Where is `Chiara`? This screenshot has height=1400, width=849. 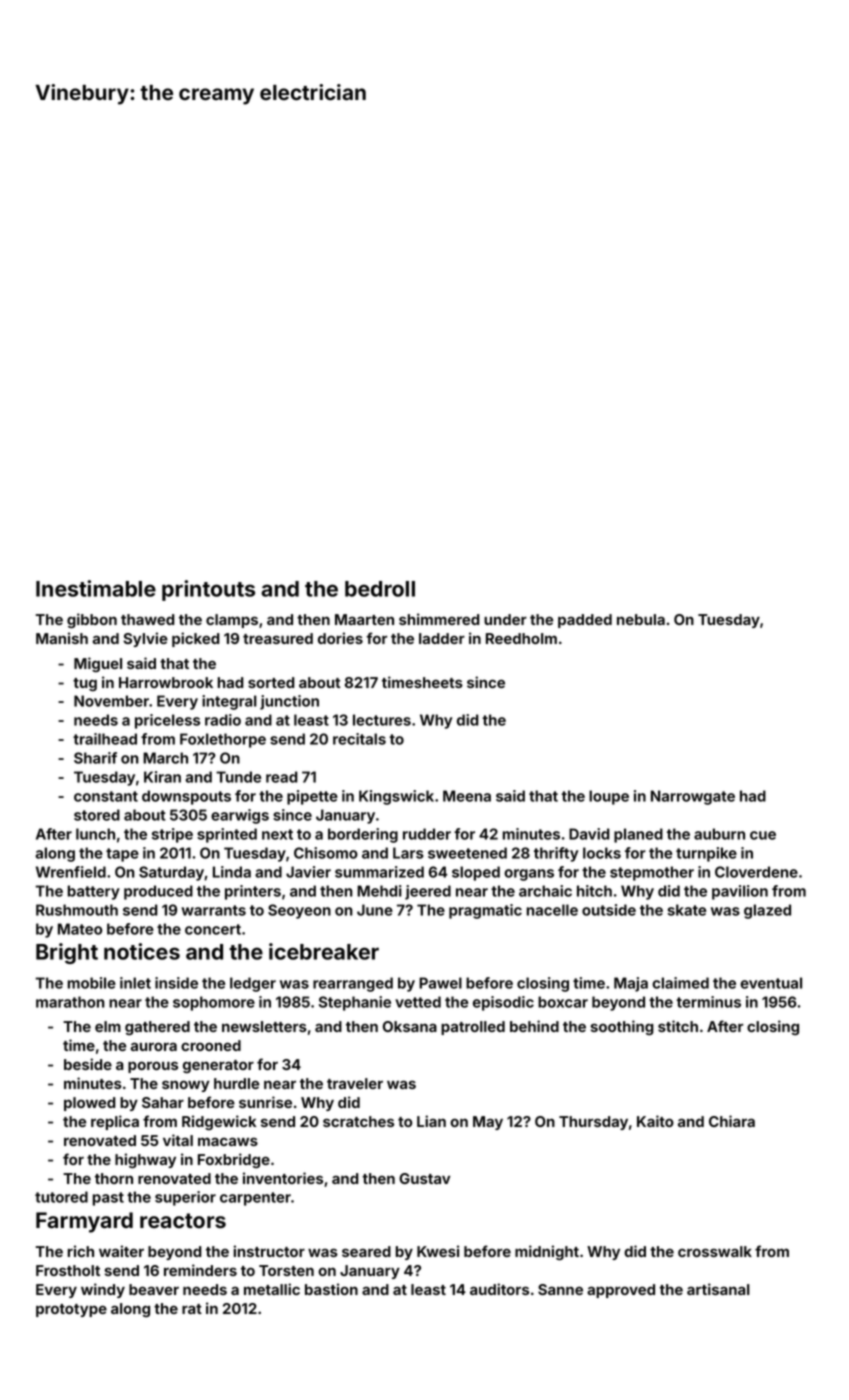
Chiara is located at coordinates (732, 1121).
